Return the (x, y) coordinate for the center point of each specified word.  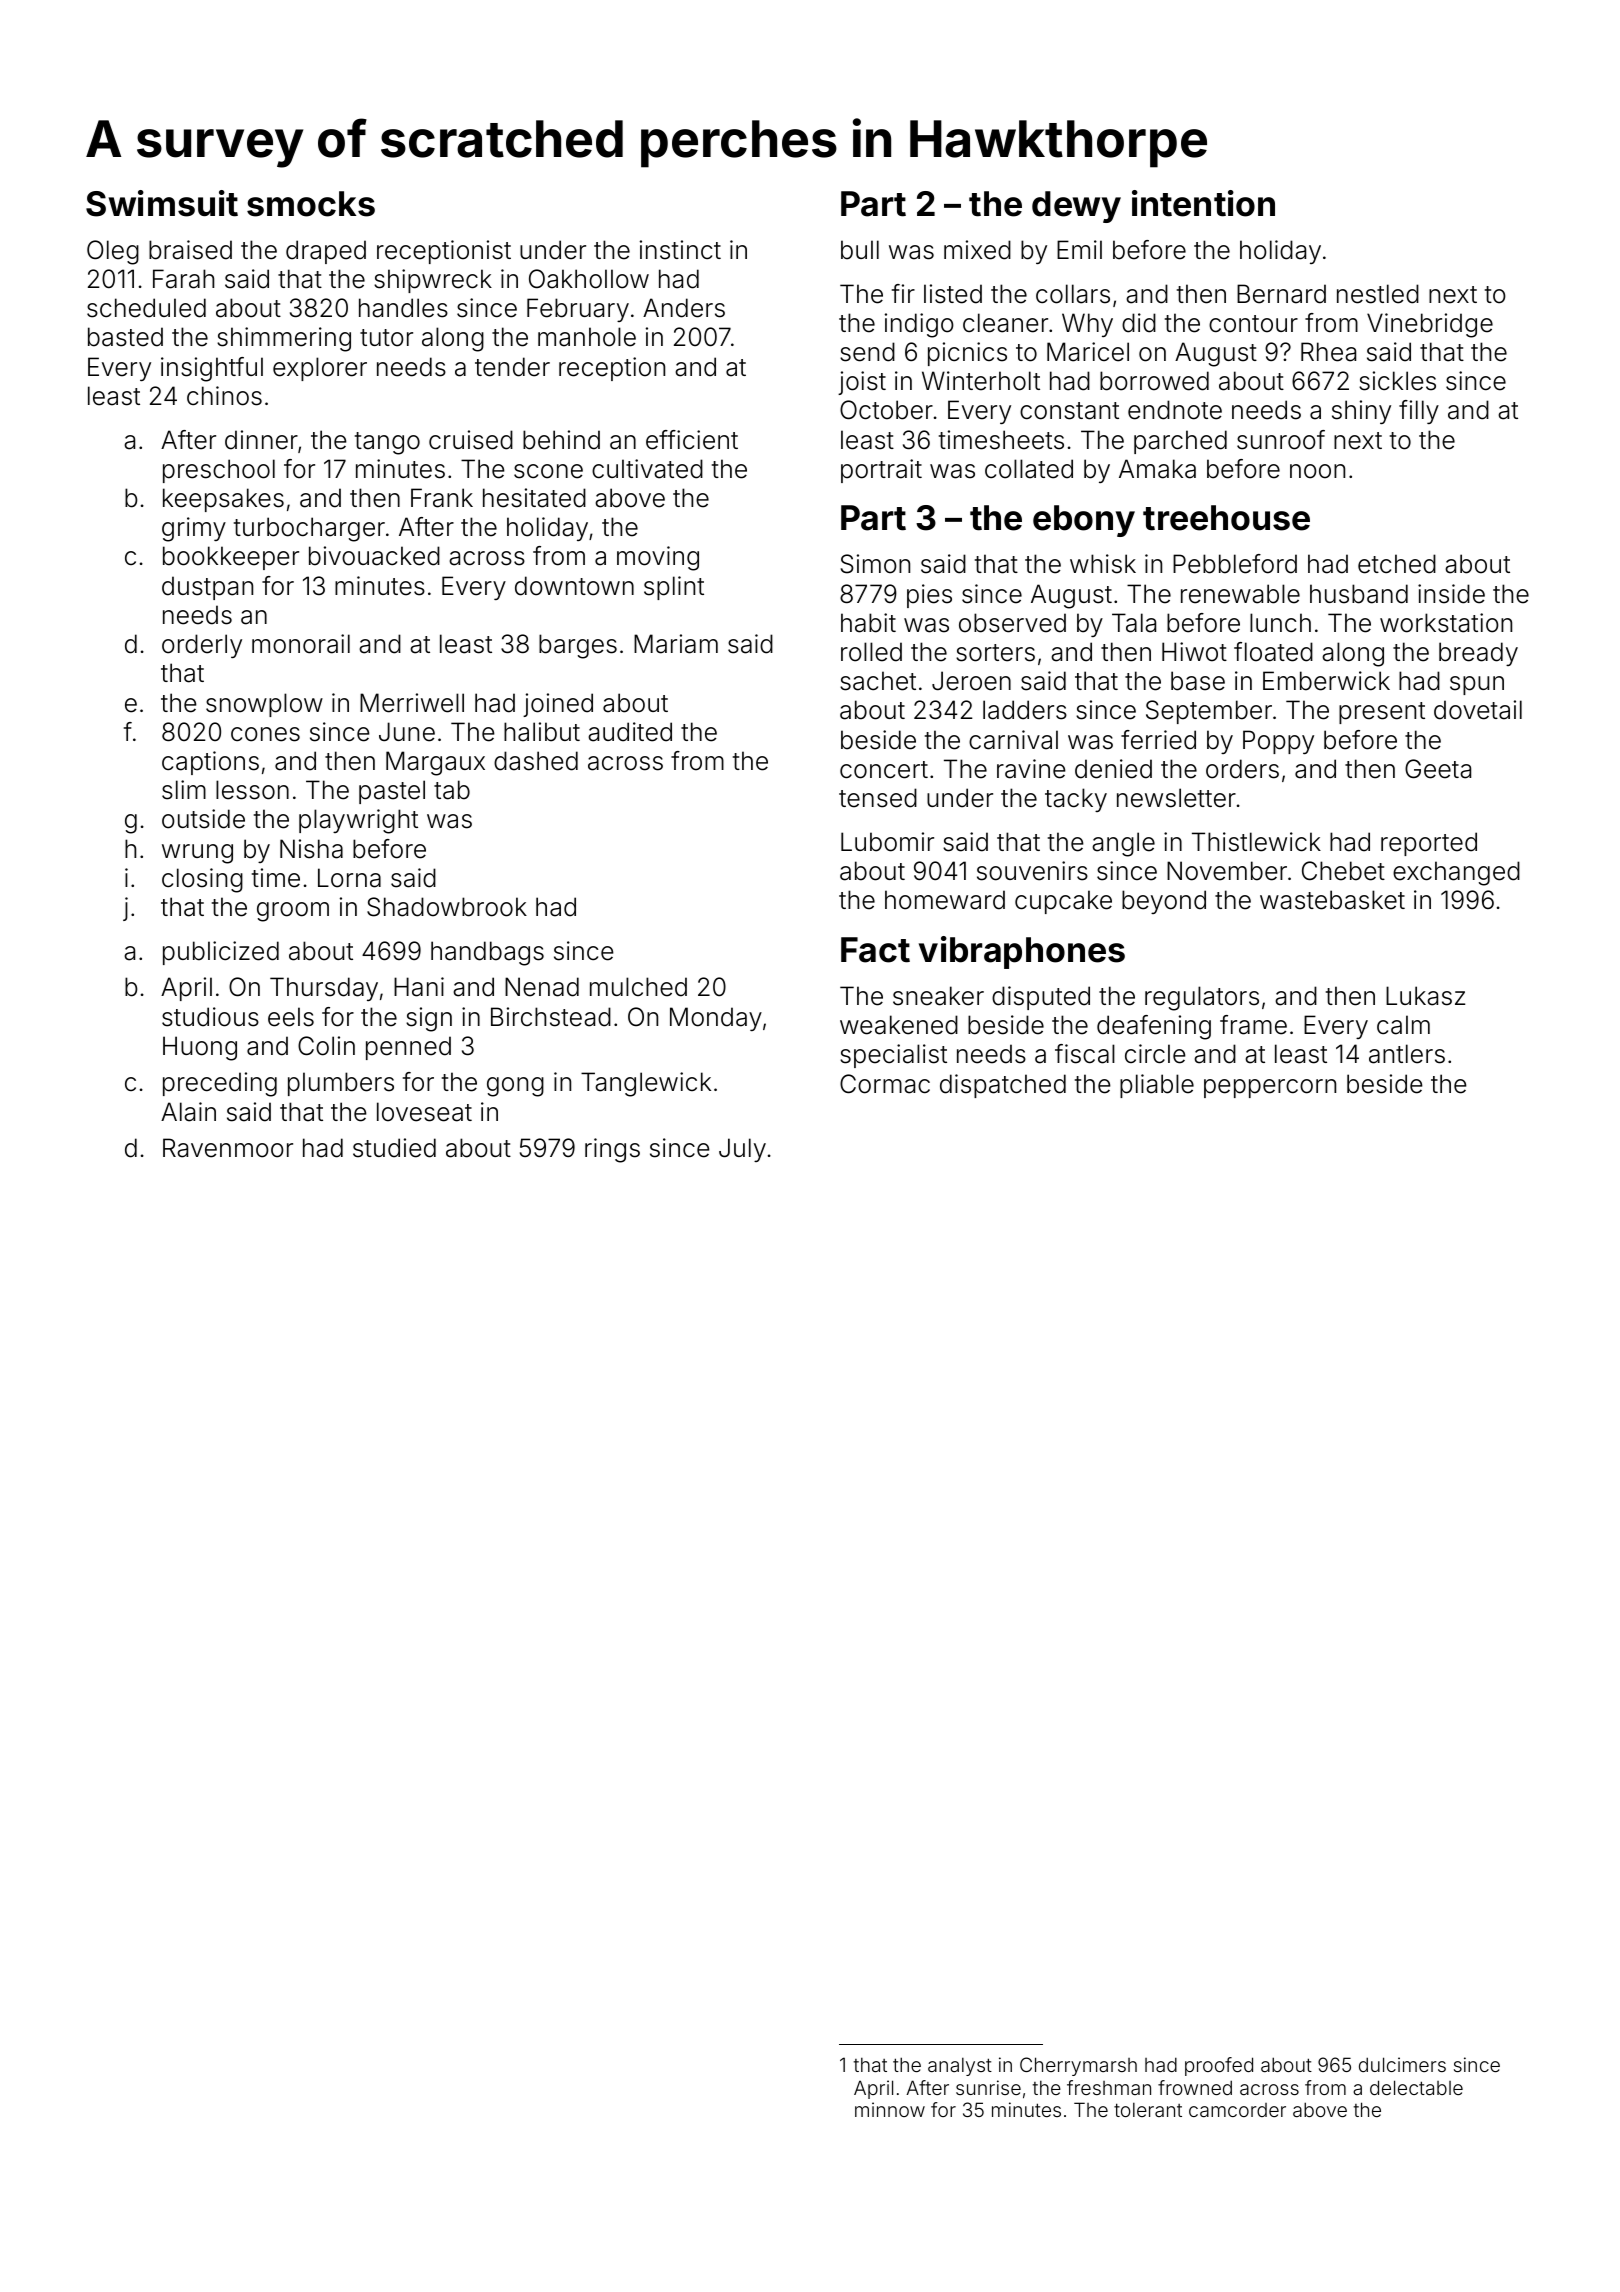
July (742, 1150)
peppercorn (1270, 1088)
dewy (1076, 207)
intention (1203, 203)
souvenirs (1032, 871)
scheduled (146, 308)
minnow (890, 2109)
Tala (1134, 623)
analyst (960, 2067)
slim (184, 790)
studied (394, 1148)
